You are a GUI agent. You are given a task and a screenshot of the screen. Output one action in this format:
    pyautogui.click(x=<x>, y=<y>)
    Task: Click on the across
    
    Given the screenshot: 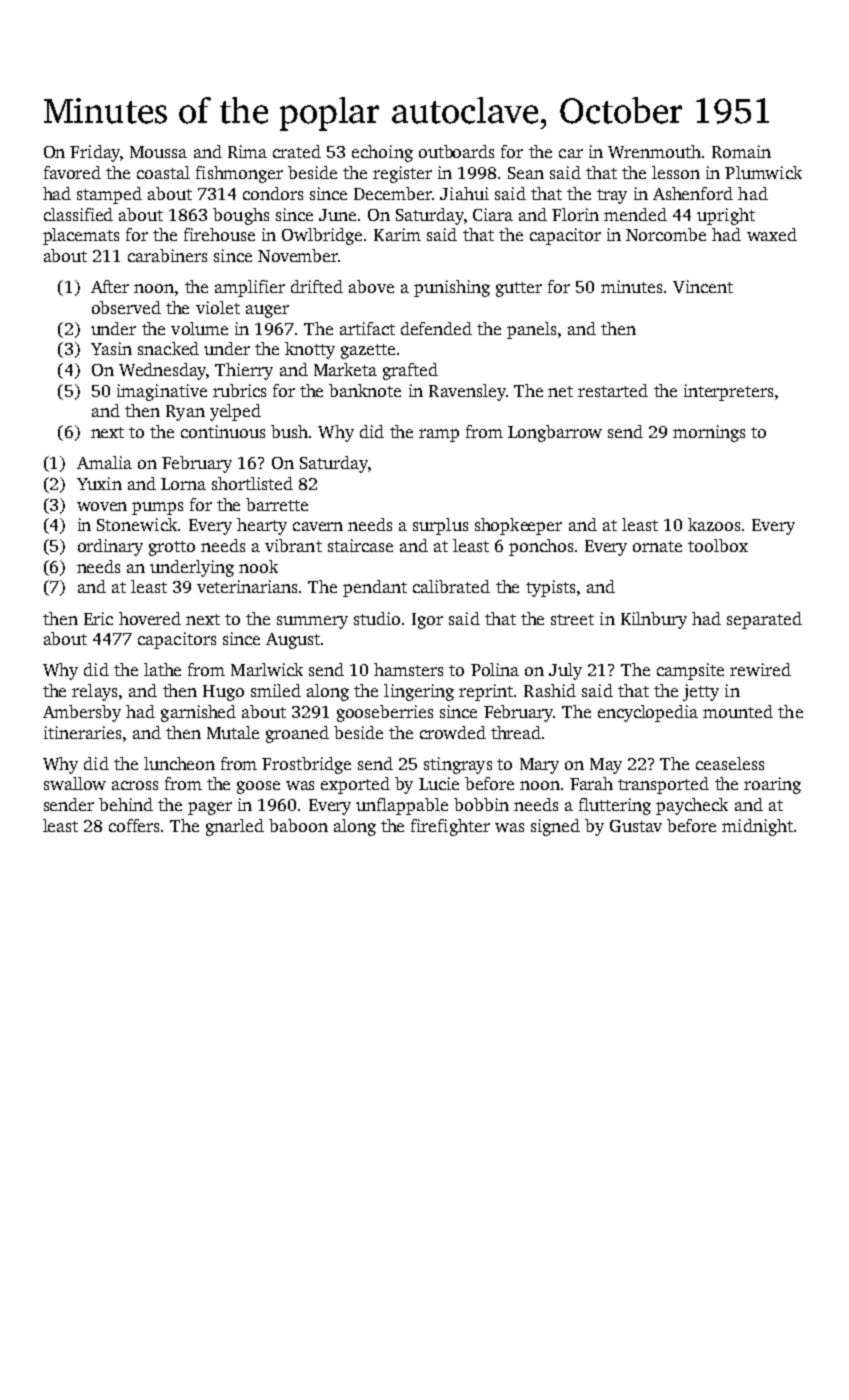 What is the action you would take?
    pyautogui.click(x=135, y=785)
